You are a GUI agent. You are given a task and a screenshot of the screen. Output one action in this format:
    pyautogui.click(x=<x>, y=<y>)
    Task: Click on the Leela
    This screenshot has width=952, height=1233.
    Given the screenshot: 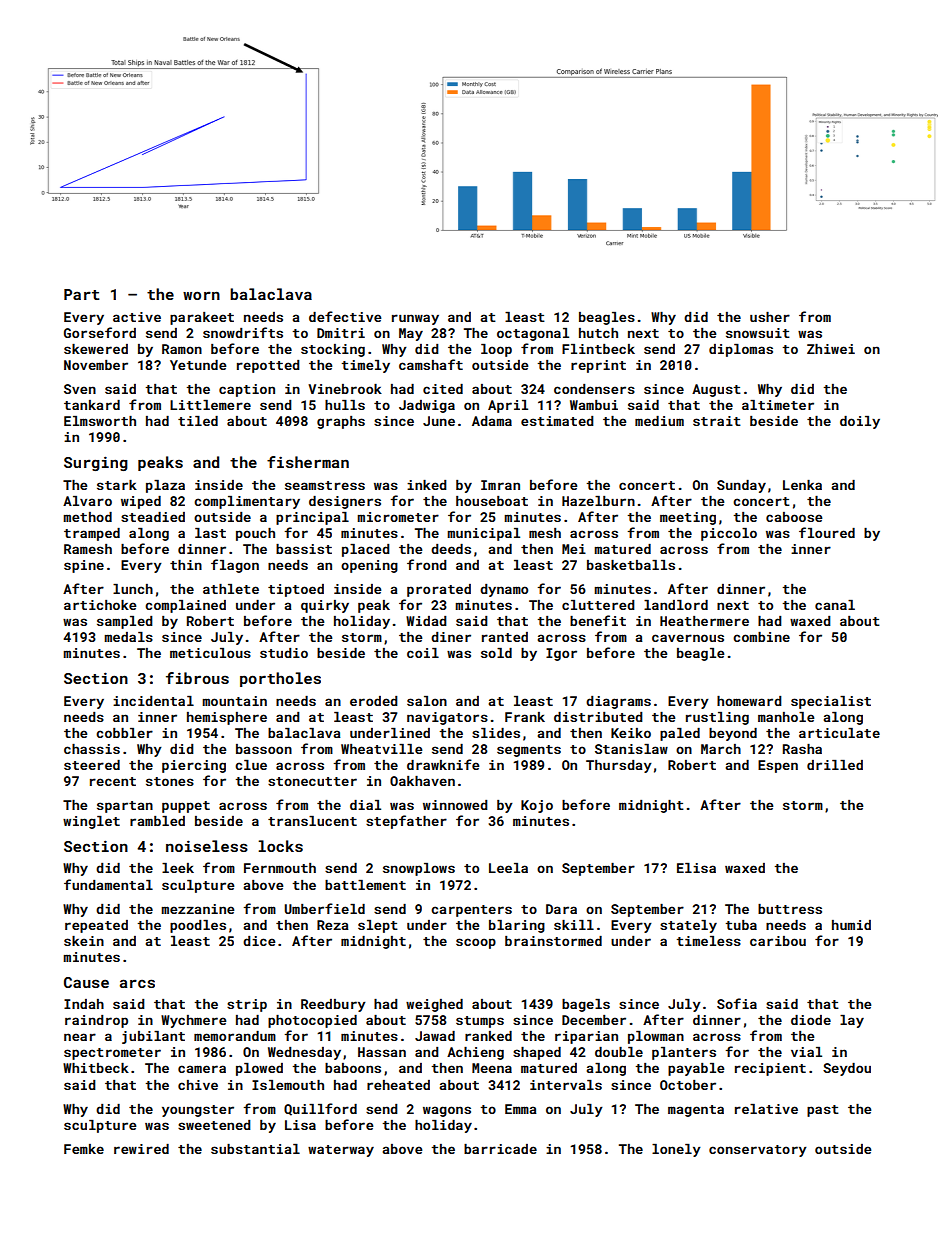 What is the action you would take?
    pyautogui.click(x=508, y=868)
